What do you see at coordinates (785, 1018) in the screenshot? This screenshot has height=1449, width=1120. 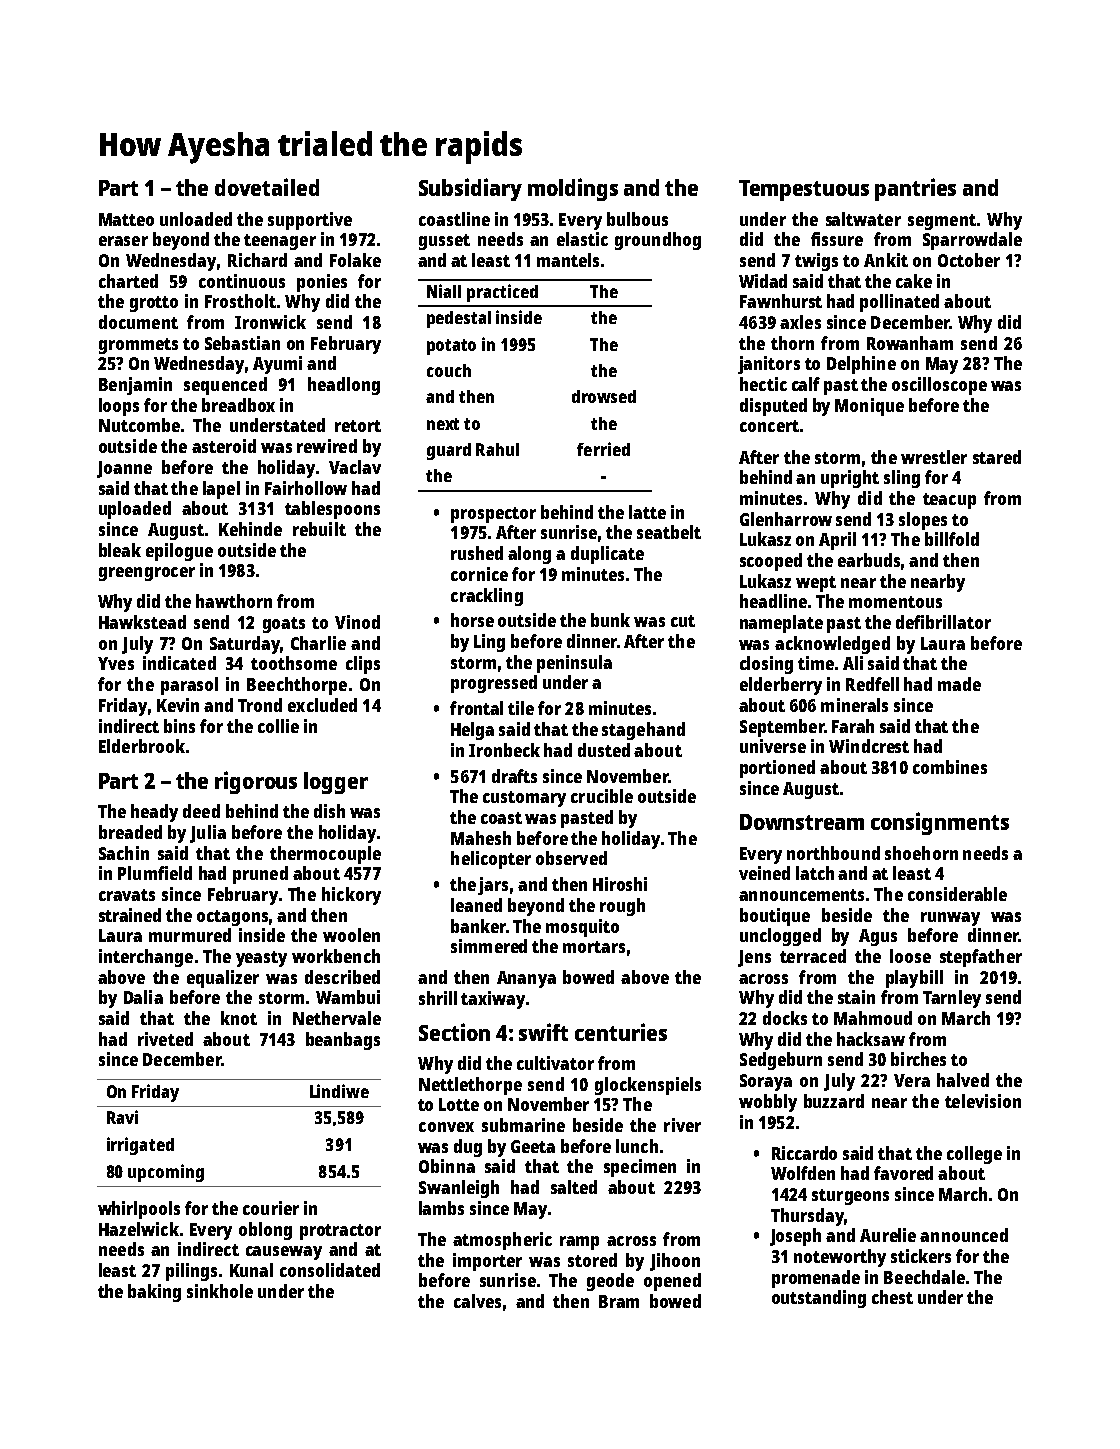 I see `docks` at bounding box center [785, 1018].
